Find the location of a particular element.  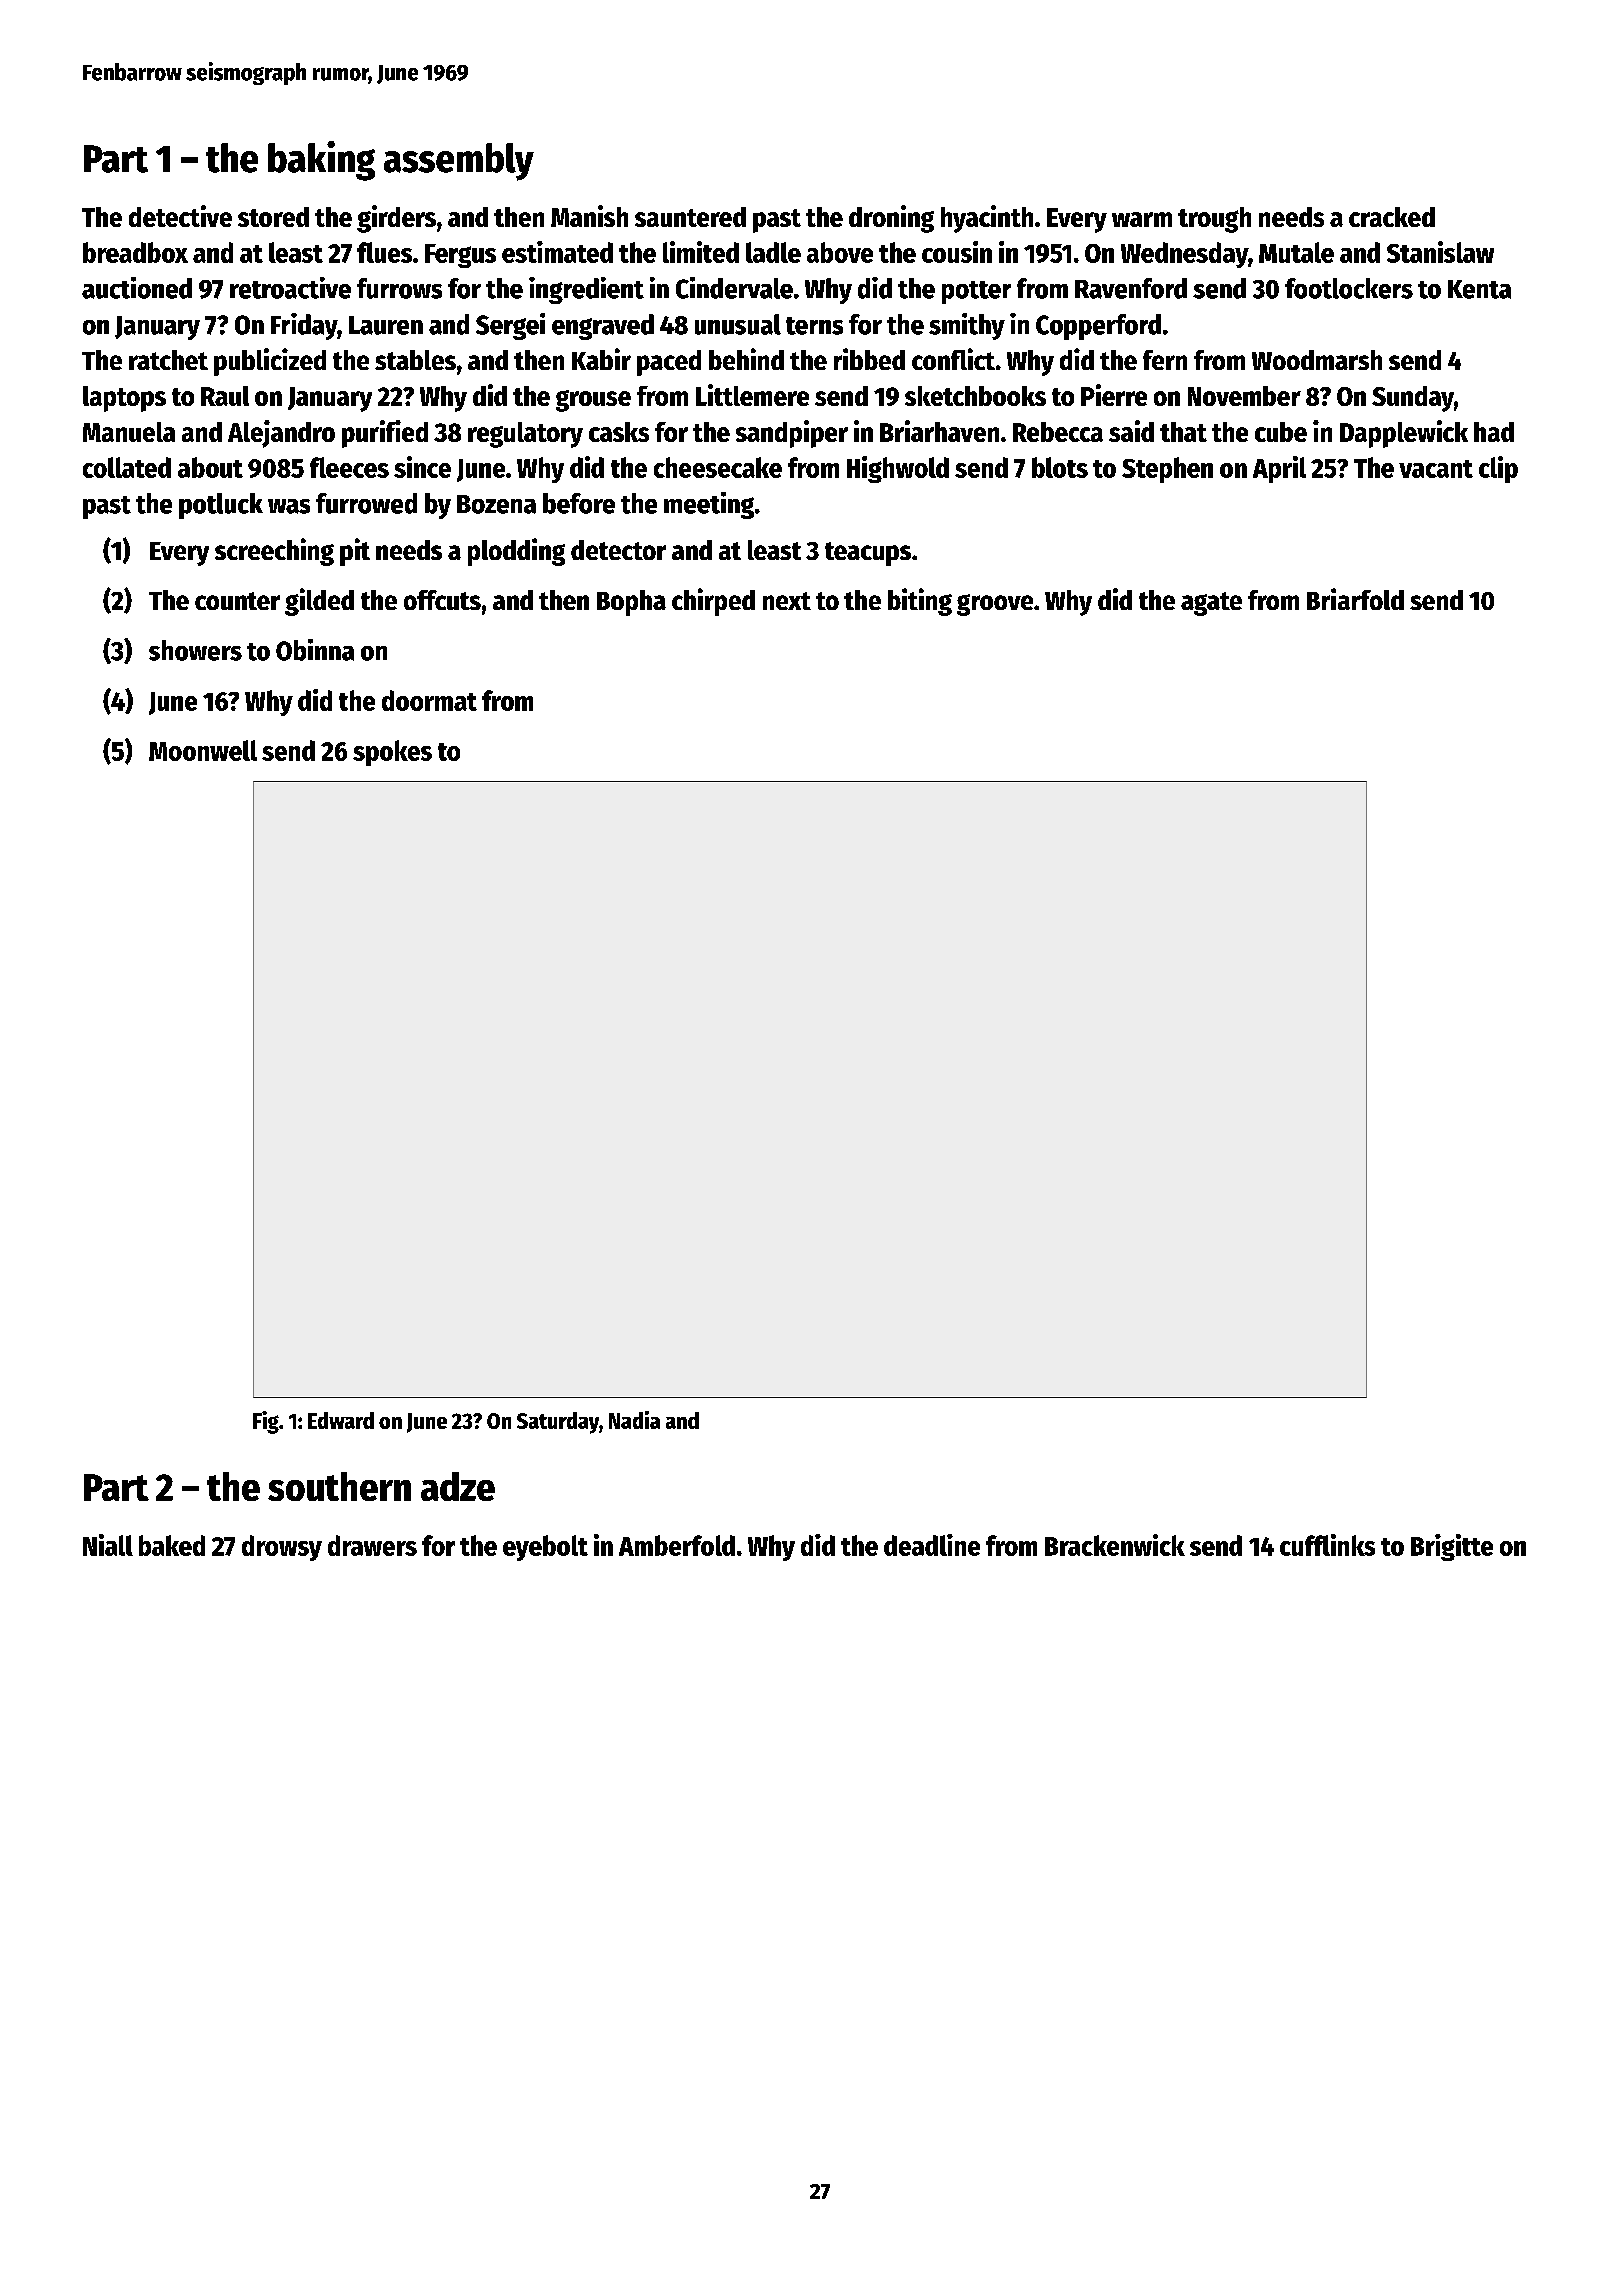

cousin is located at coordinates (957, 252).
